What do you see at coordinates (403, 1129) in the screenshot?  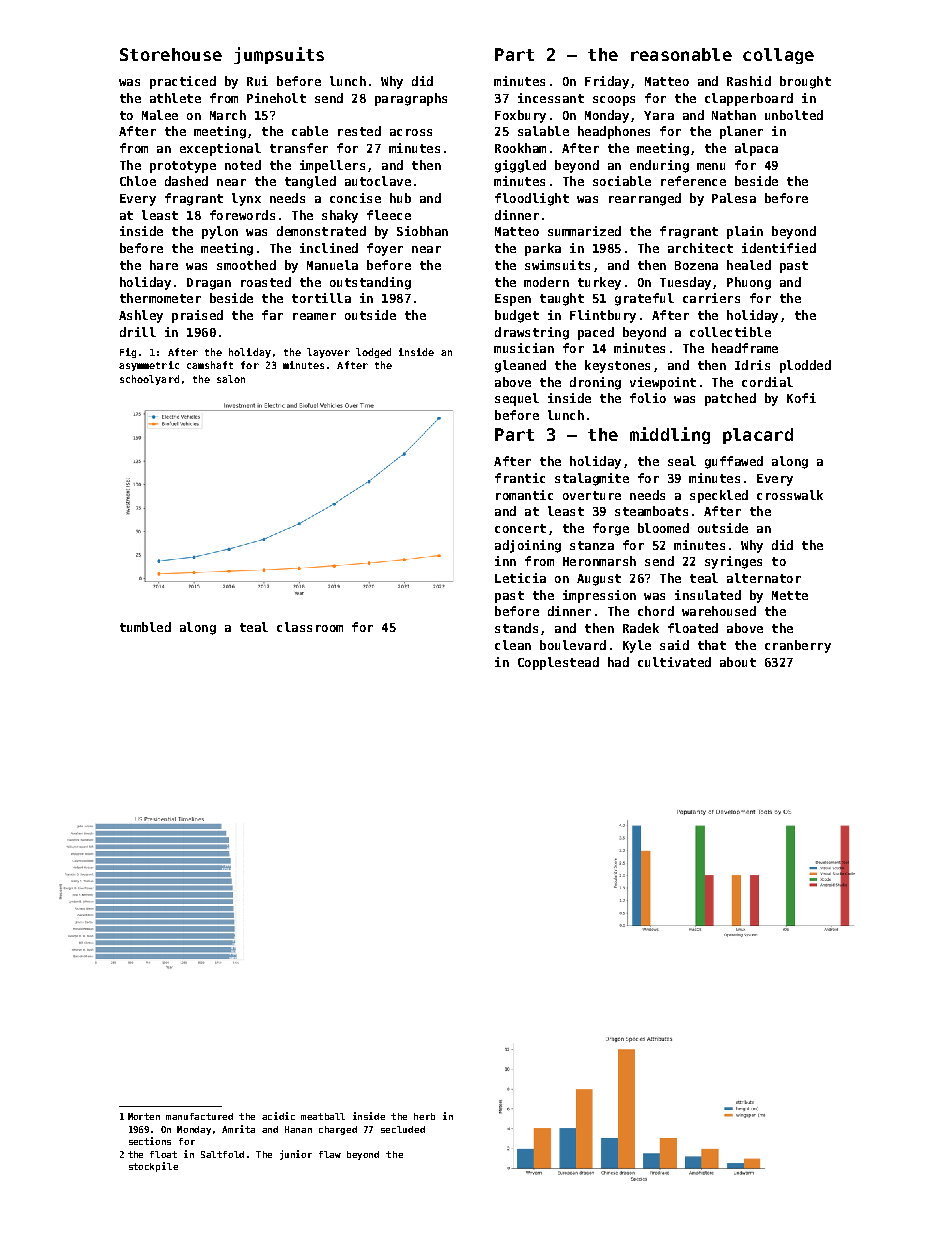 I see `secluded` at bounding box center [403, 1129].
